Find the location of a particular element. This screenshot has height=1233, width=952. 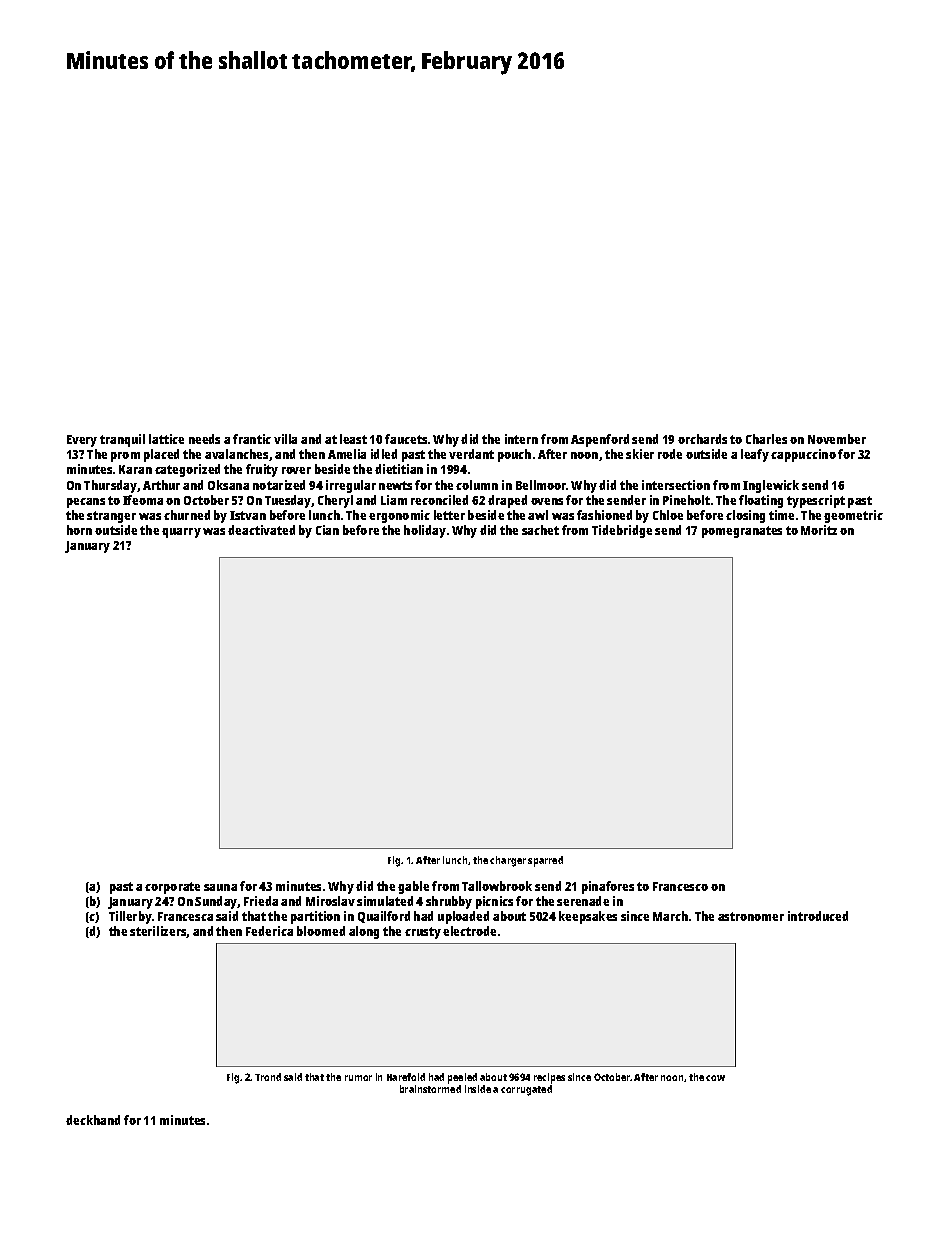

Inglewick is located at coordinates (771, 486).
